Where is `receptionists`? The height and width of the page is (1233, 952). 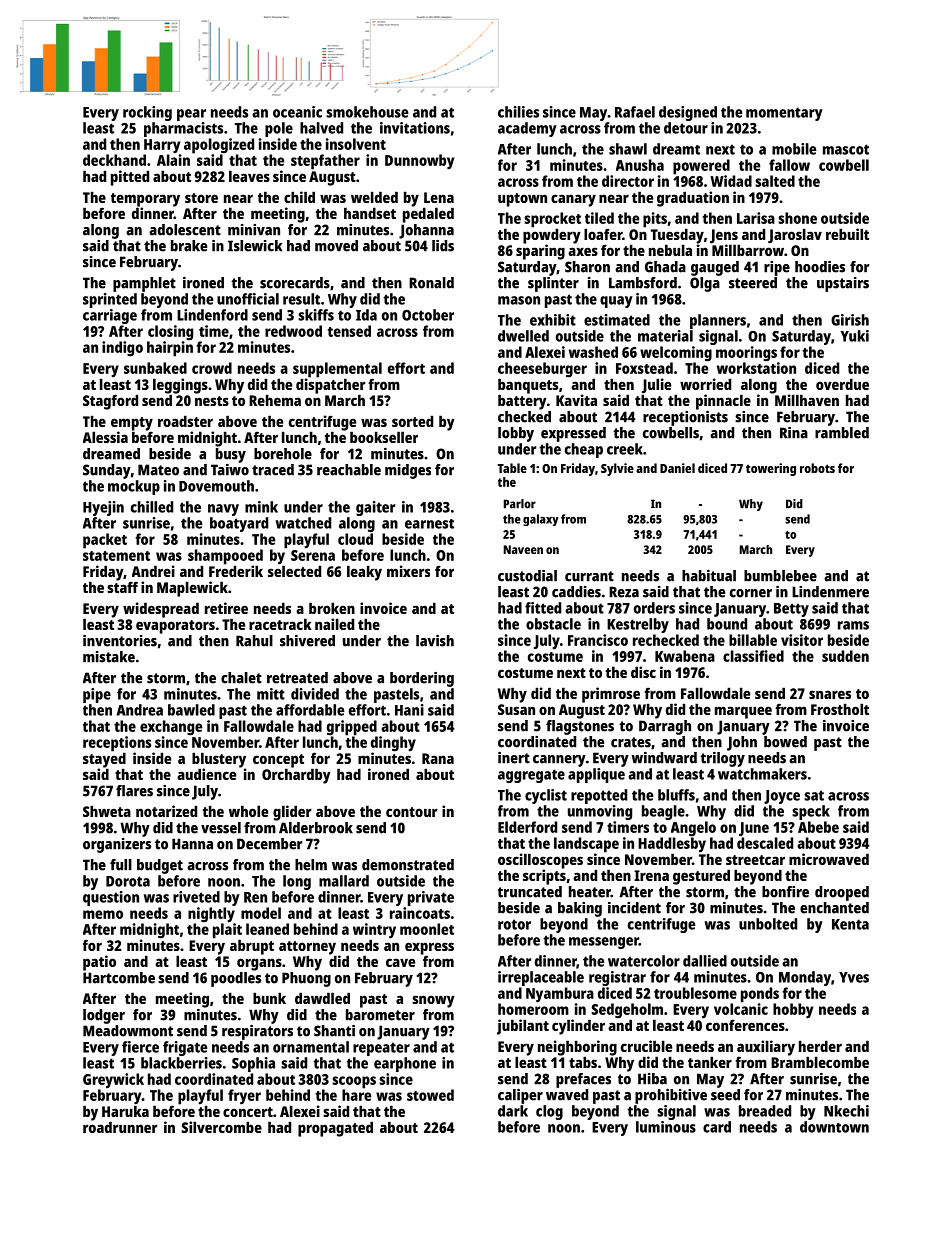
receptionists is located at coordinates (685, 418).
